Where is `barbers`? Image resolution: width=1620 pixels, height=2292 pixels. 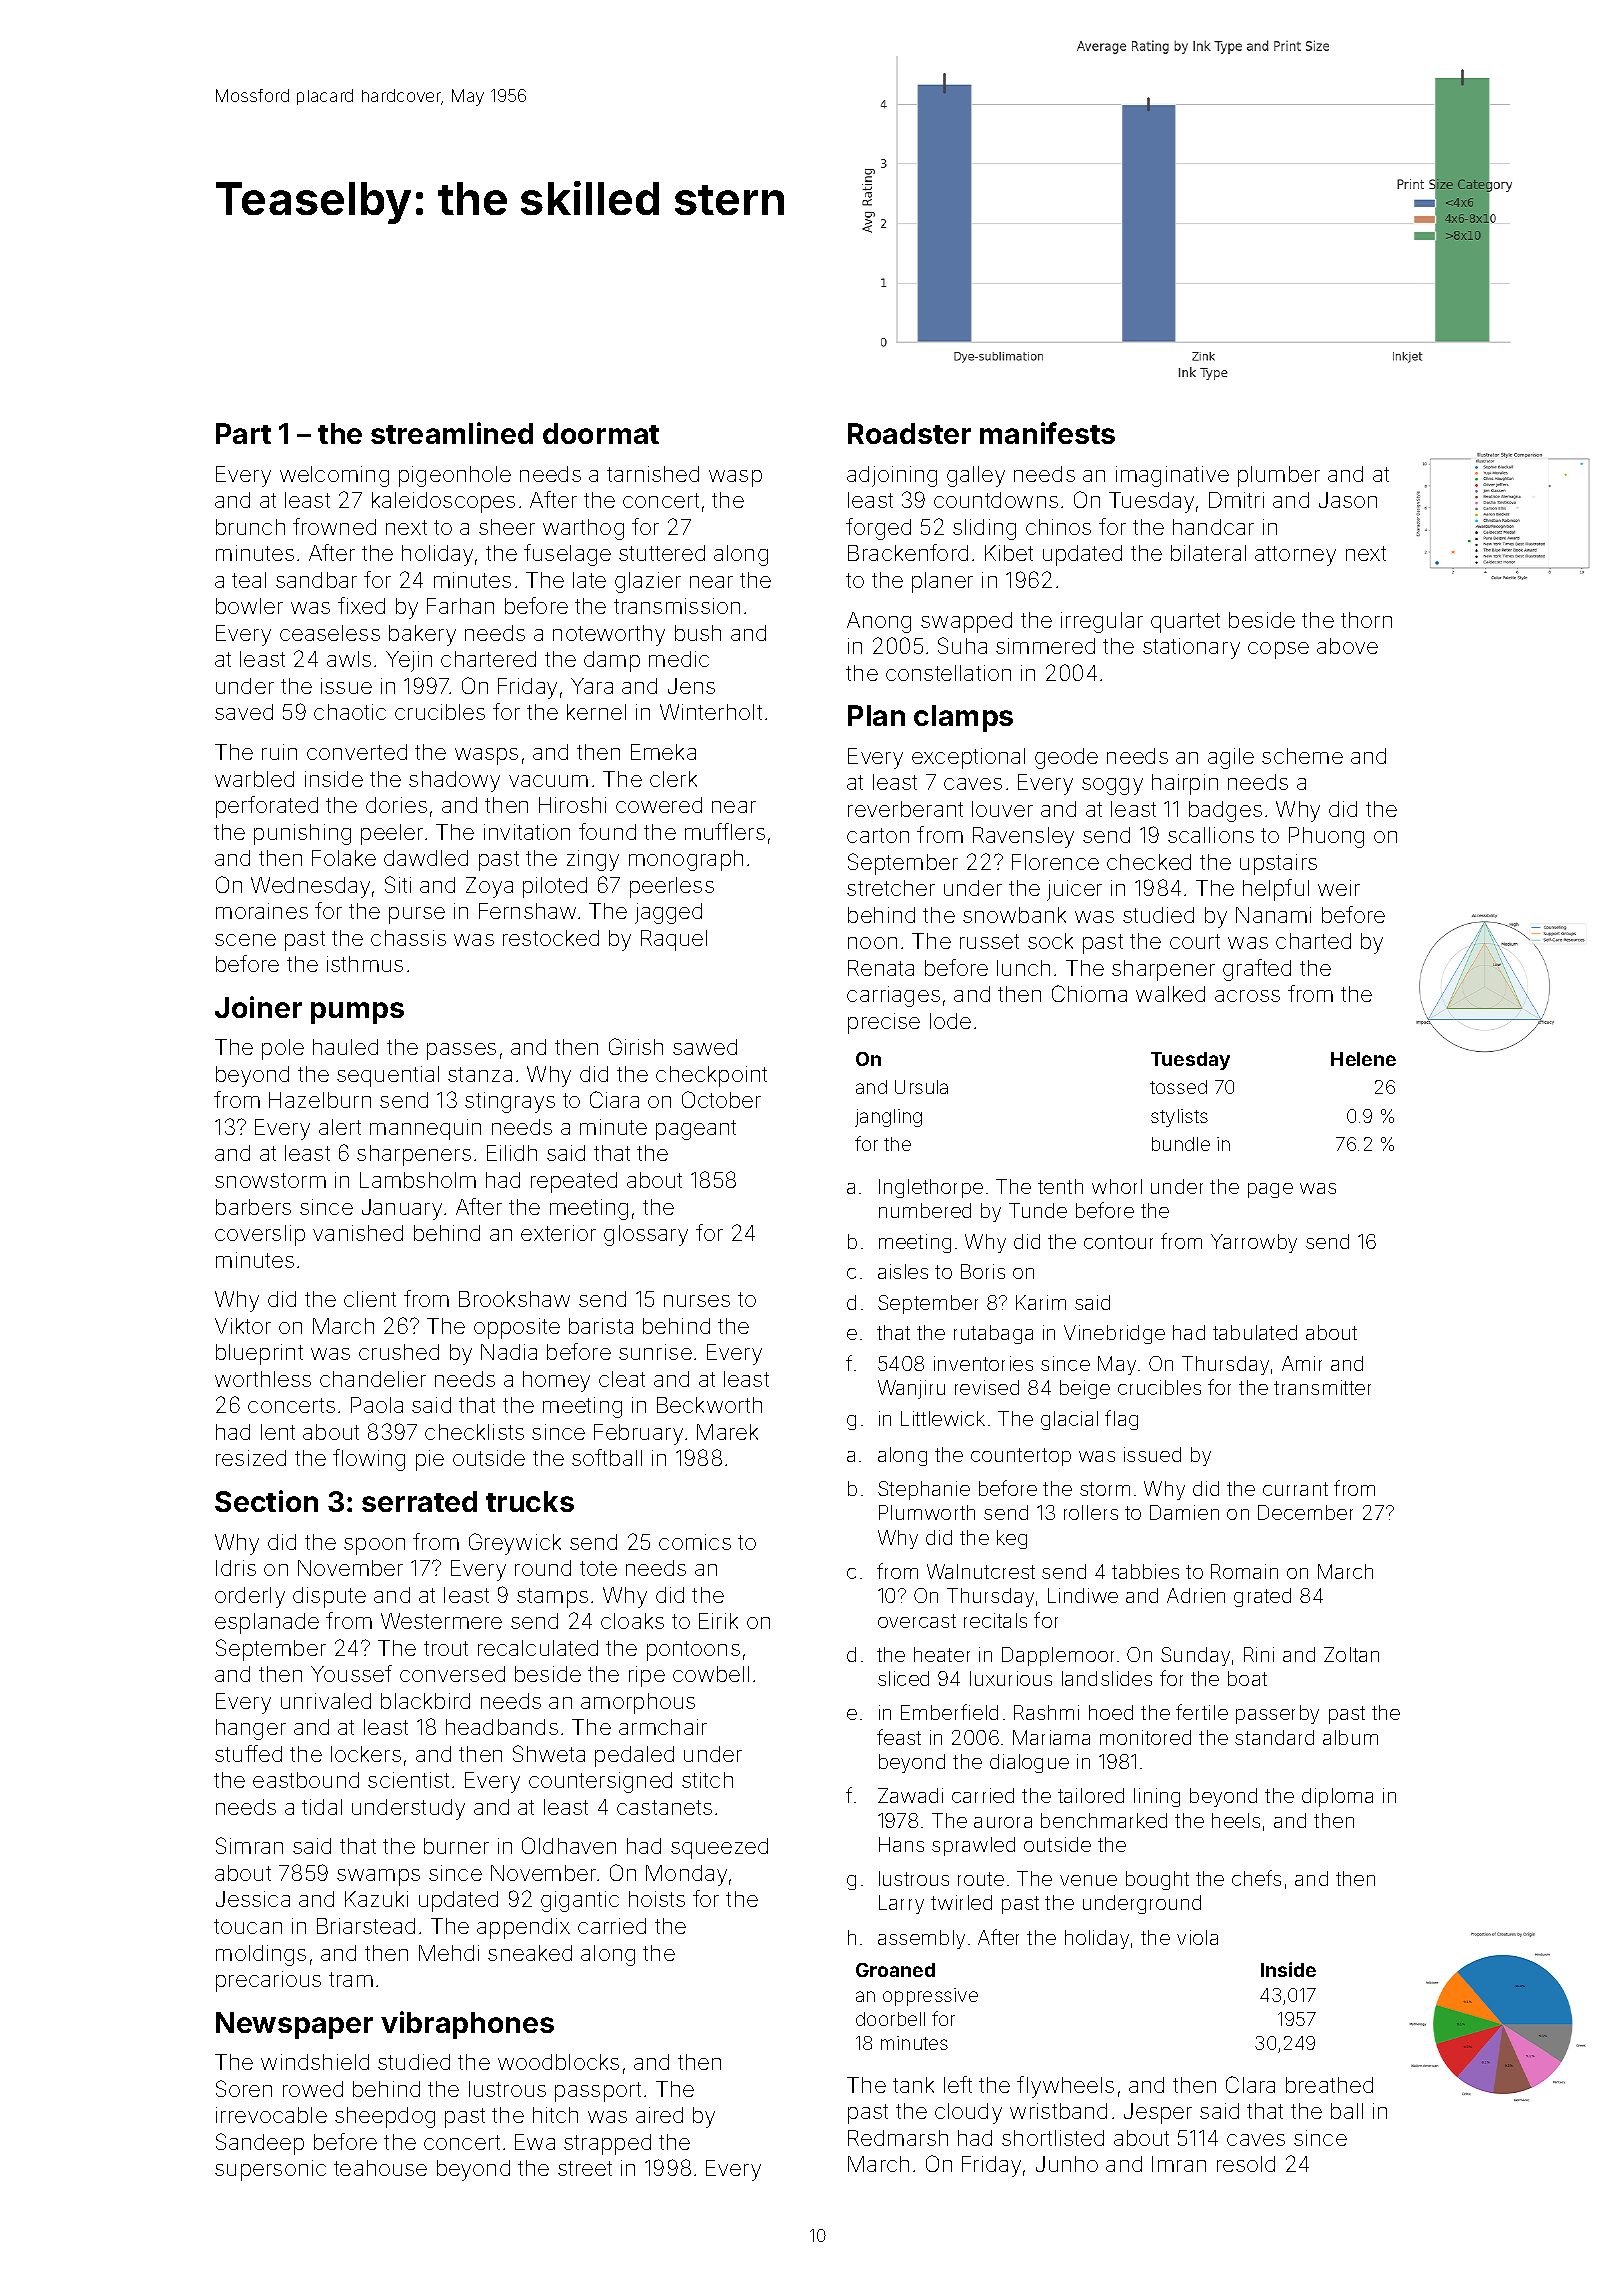
barbers is located at coordinates (253, 1207).
